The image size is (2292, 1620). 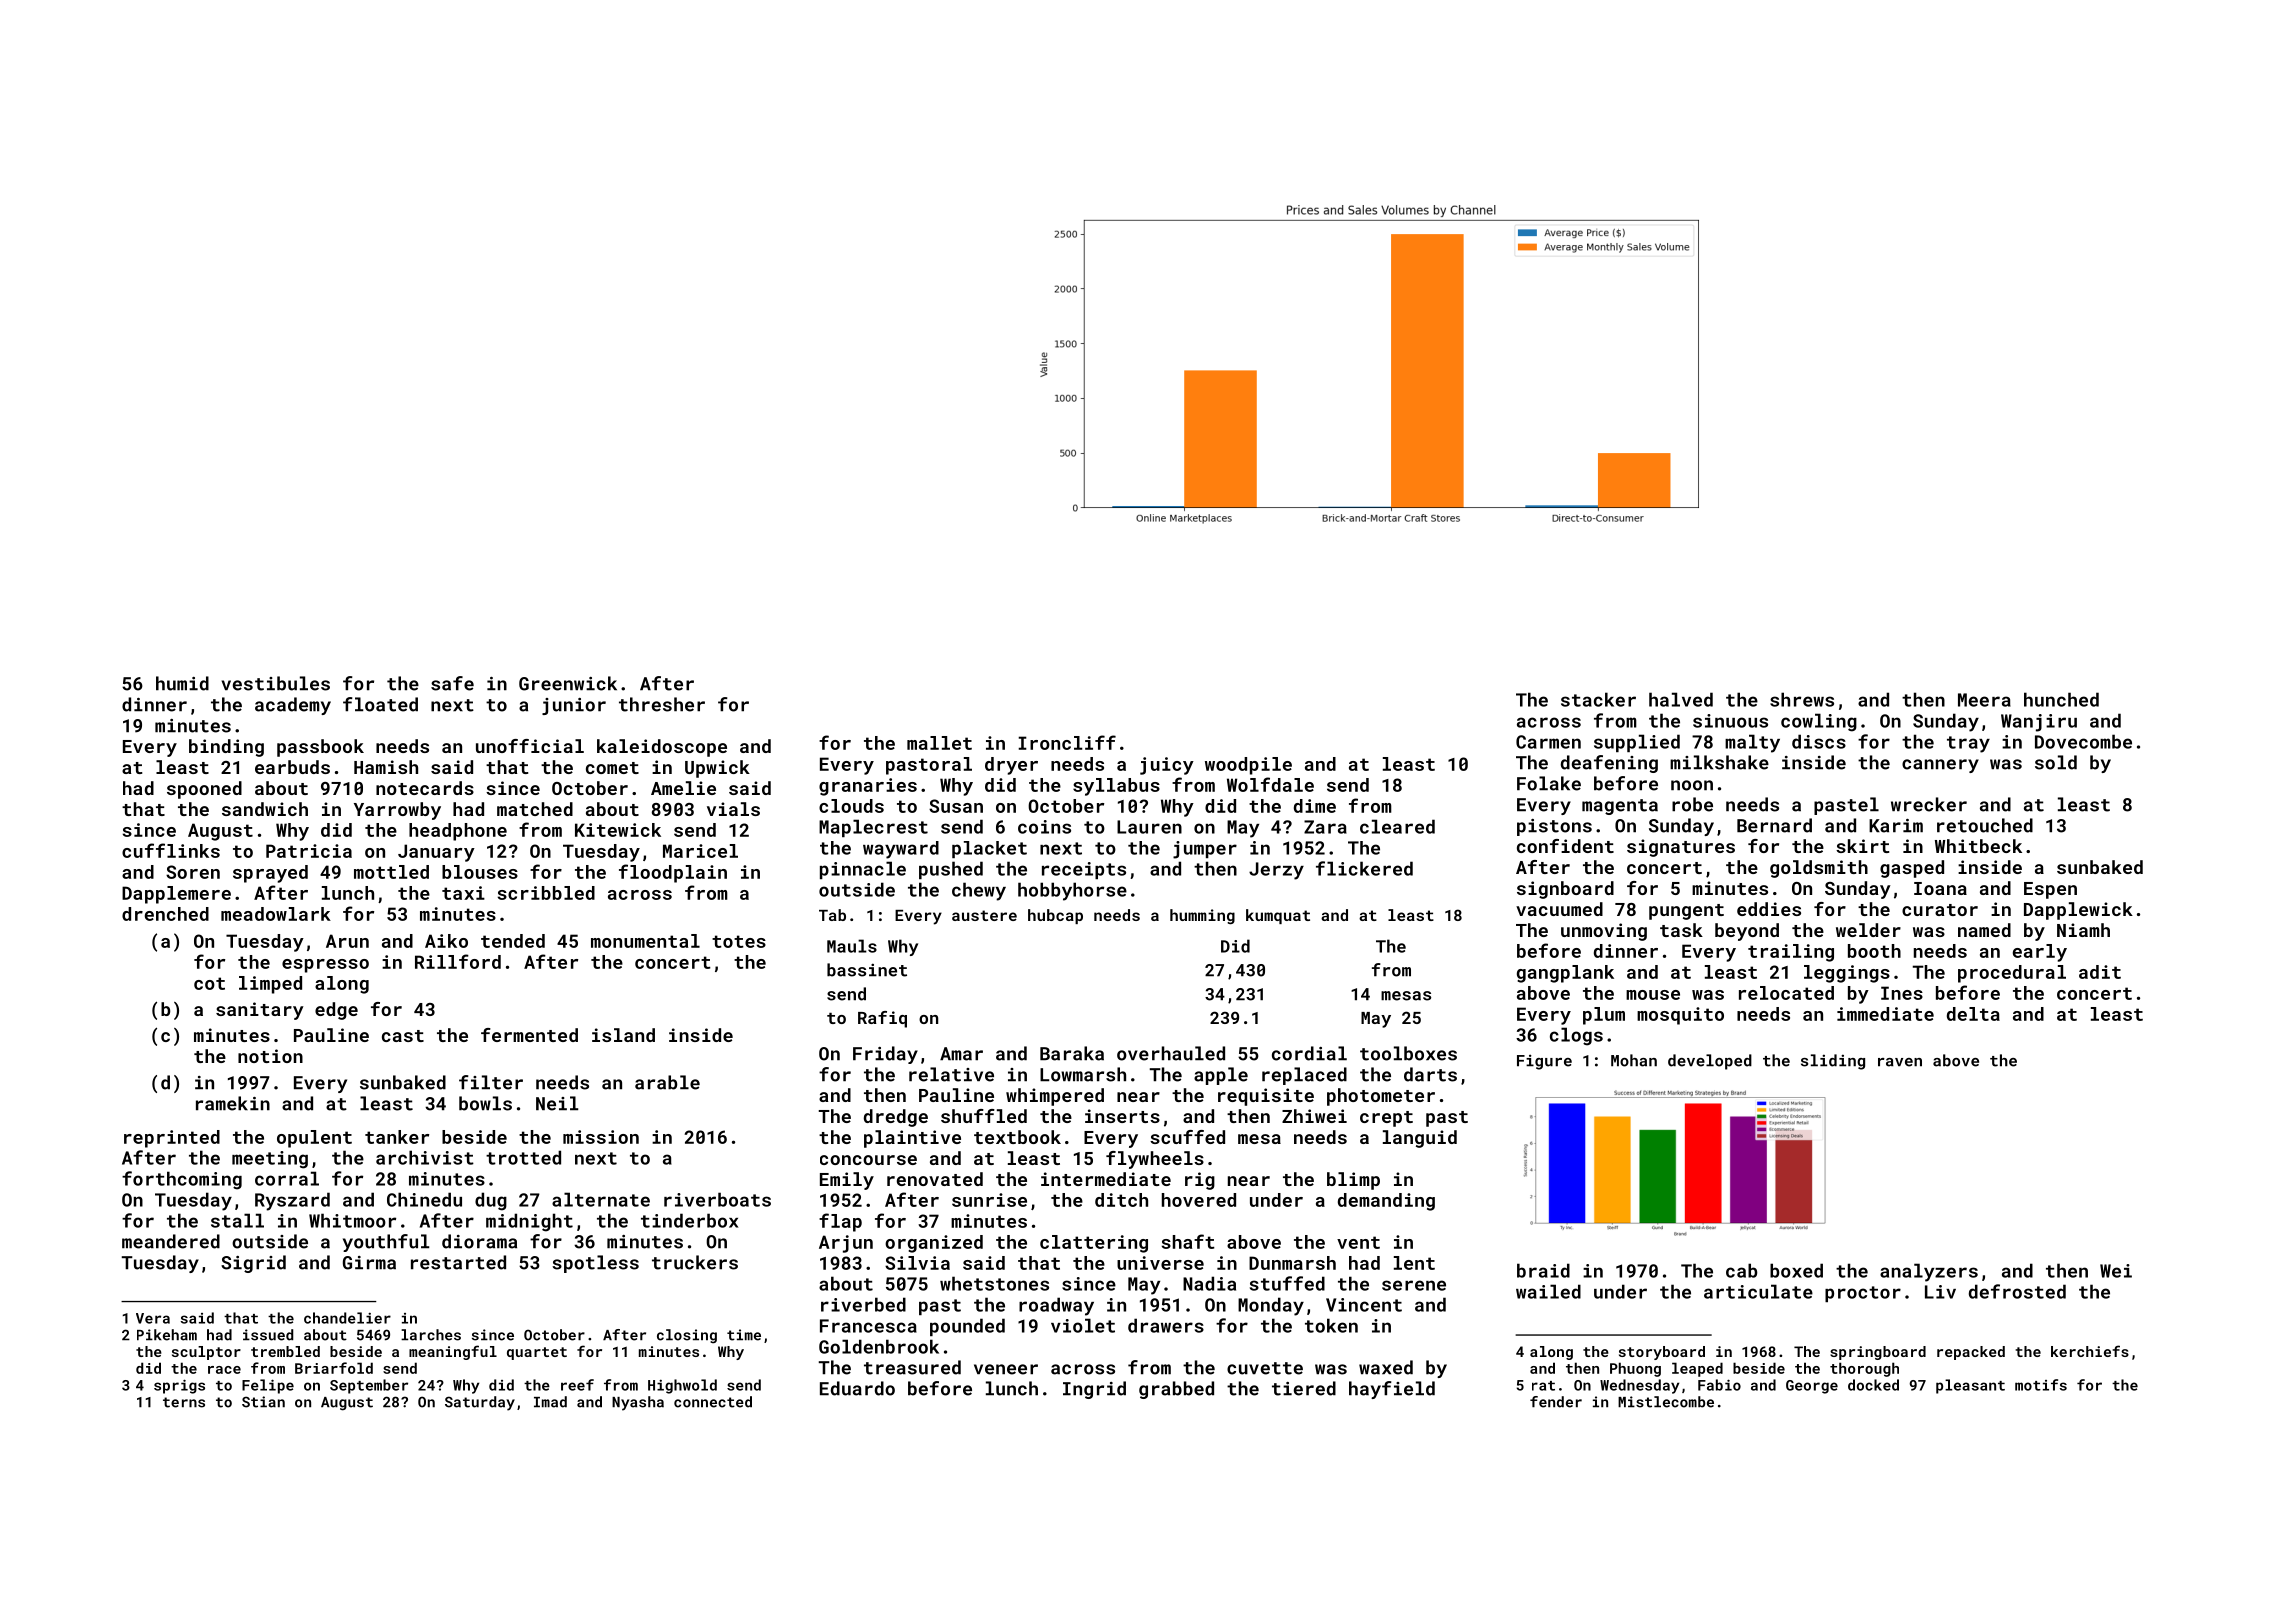 I want to click on noon, so click(x=1692, y=785).
